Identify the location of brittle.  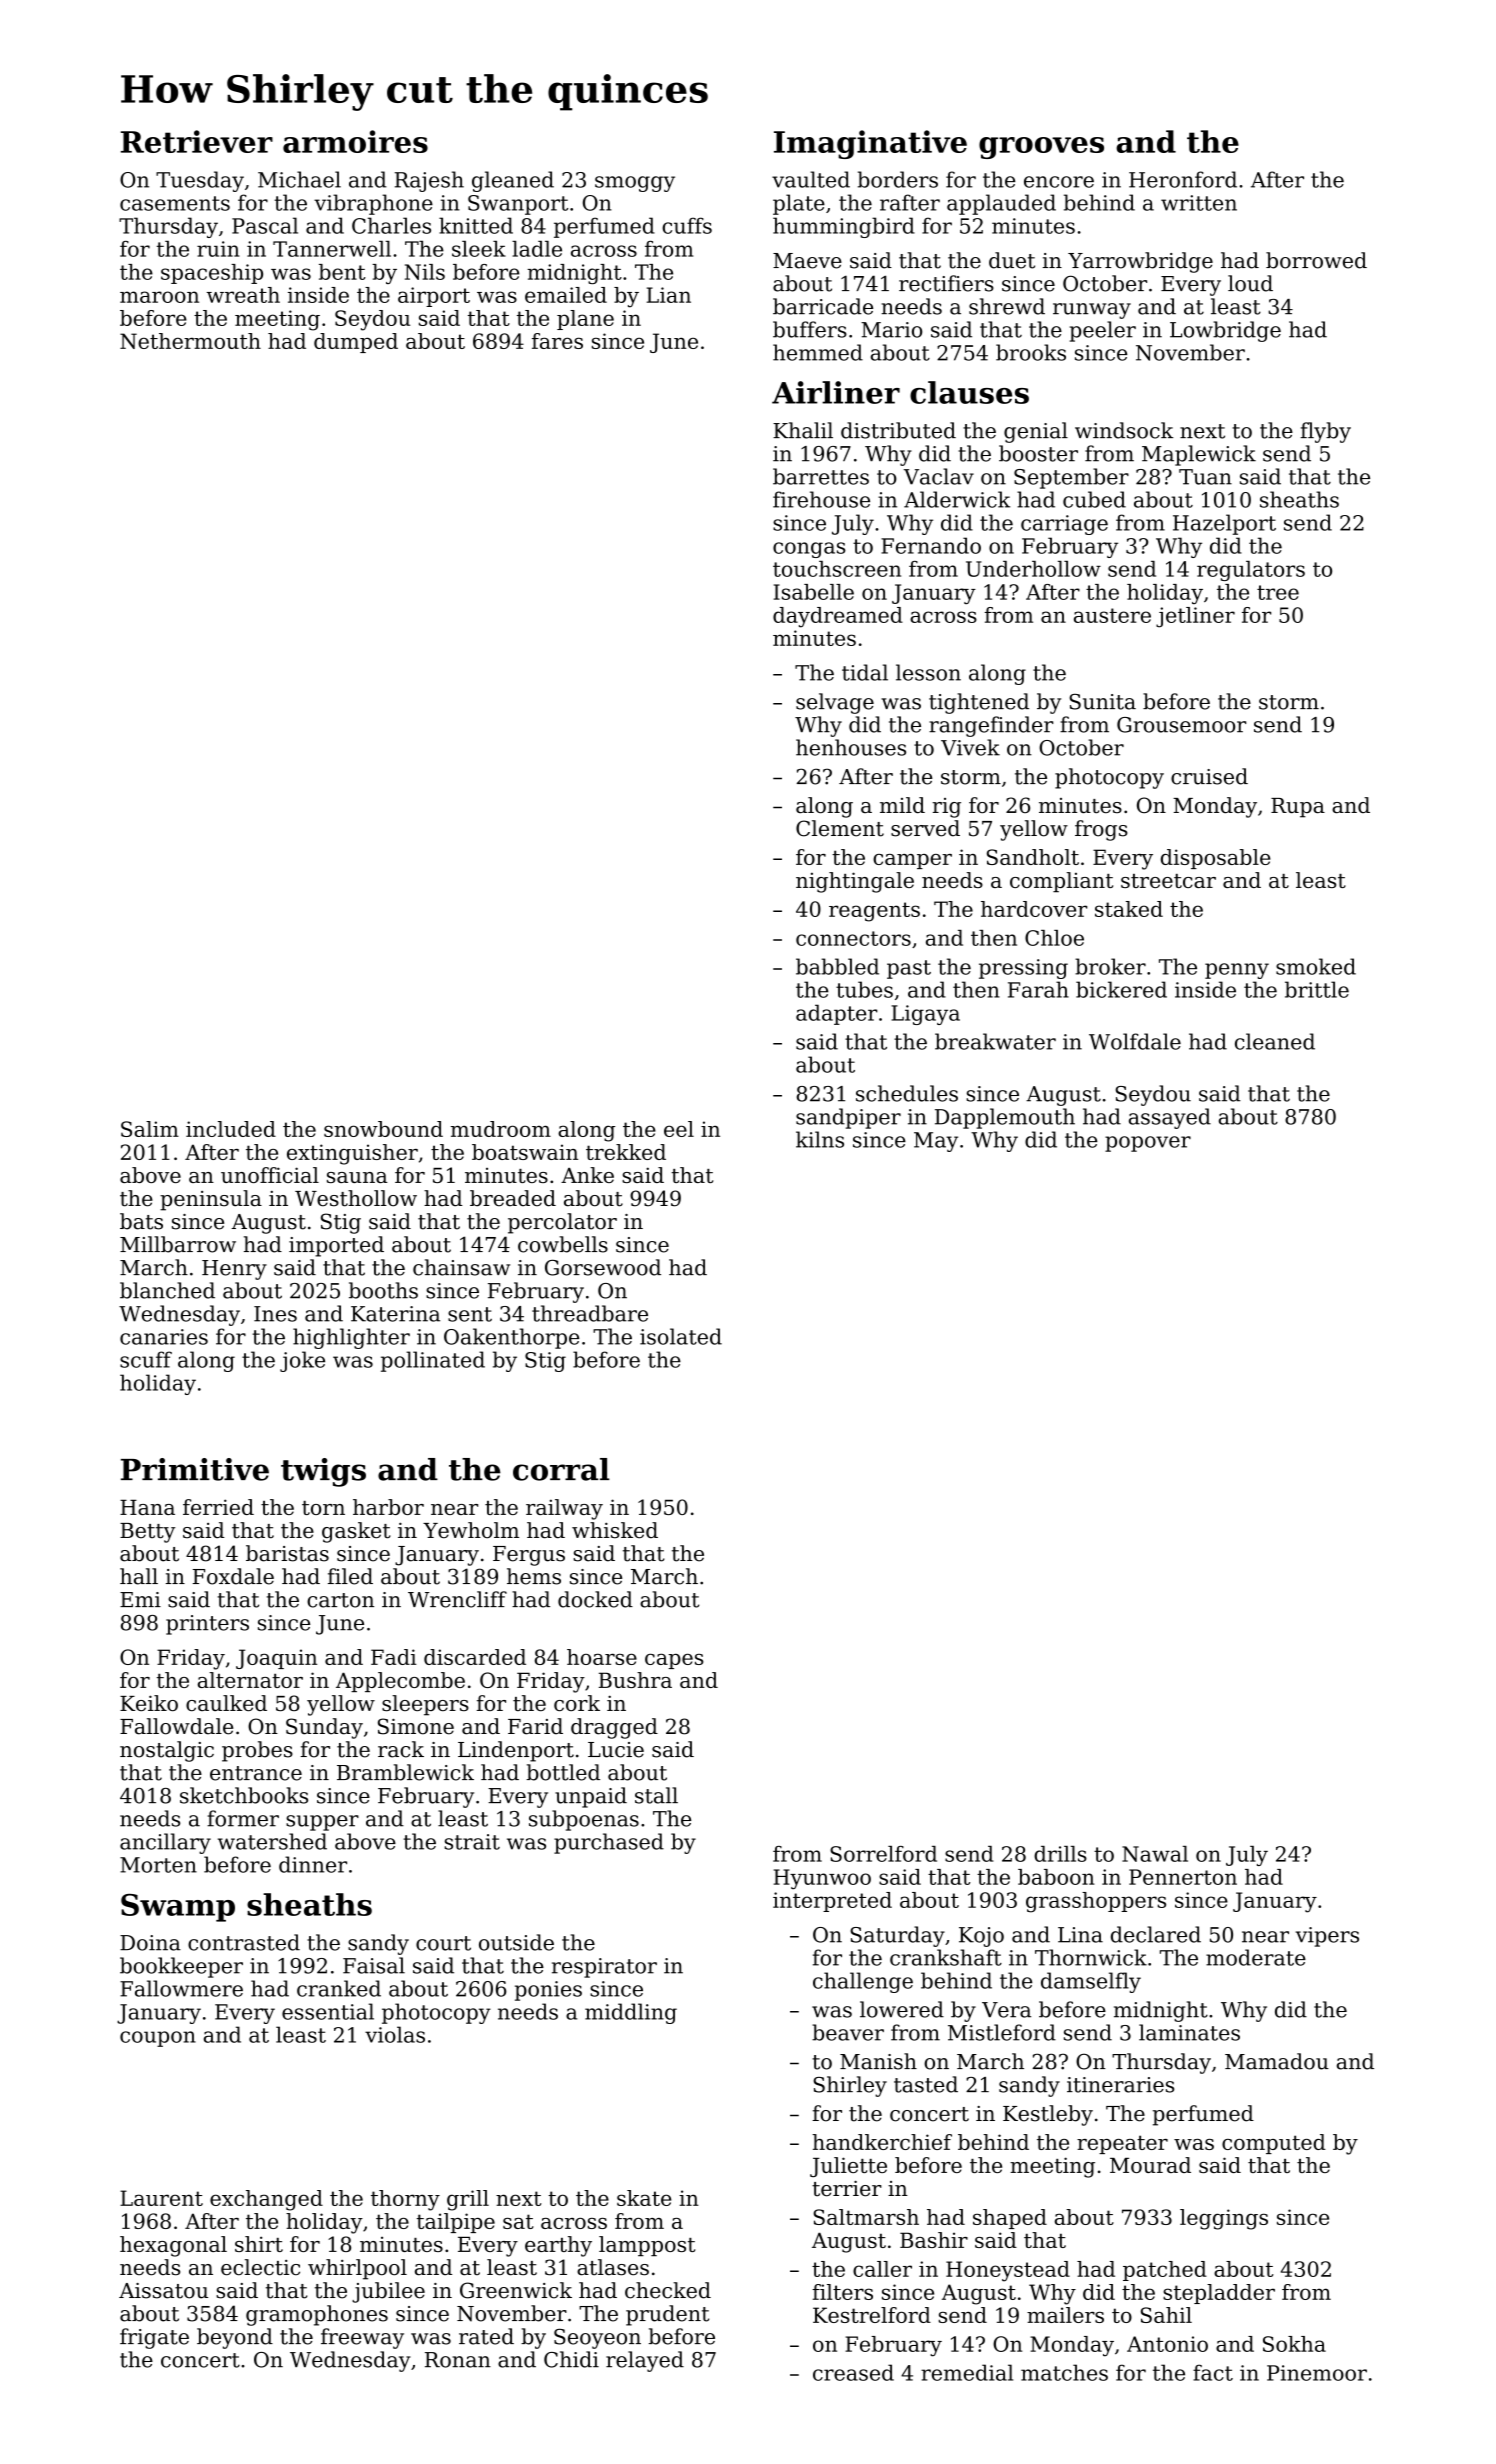
(1317, 989).
